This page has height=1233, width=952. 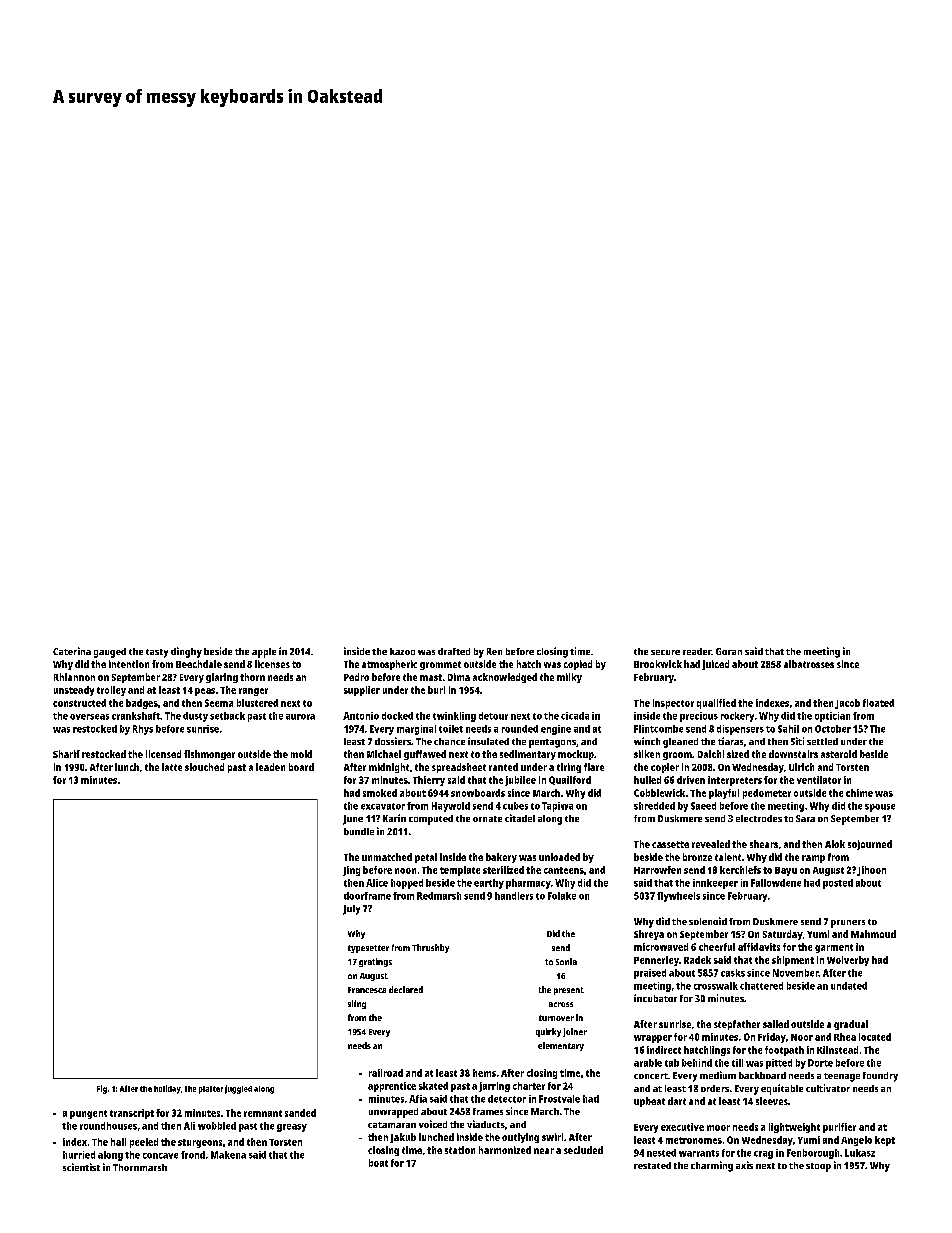 I want to click on Haywold, so click(x=451, y=807).
